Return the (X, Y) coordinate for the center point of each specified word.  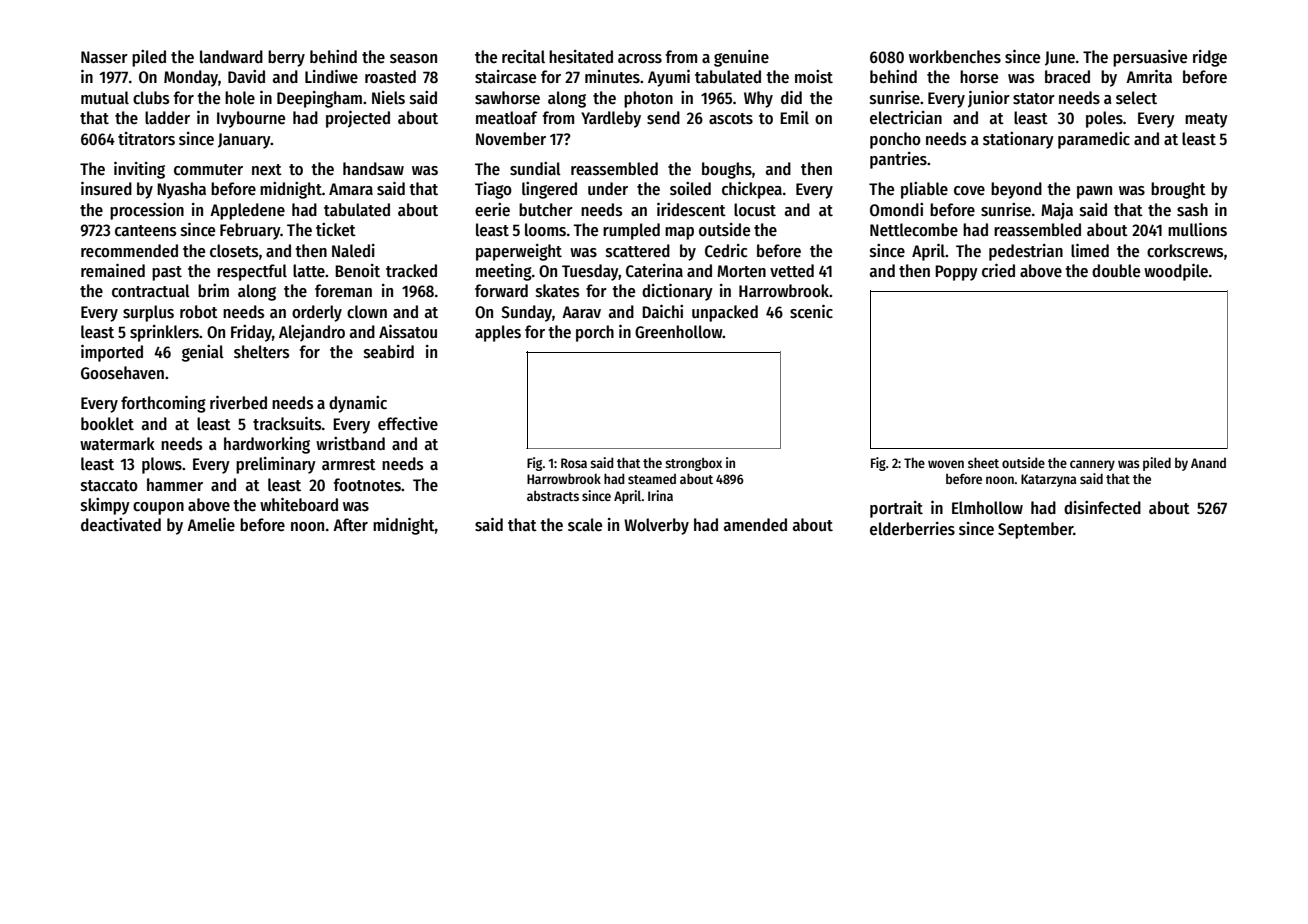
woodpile (1176, 272)
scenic (811, 312)
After (350, 525)
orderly (317, 313)
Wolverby (656, 526)
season (413, 59)
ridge (1210, 58)
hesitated (581, 57)
